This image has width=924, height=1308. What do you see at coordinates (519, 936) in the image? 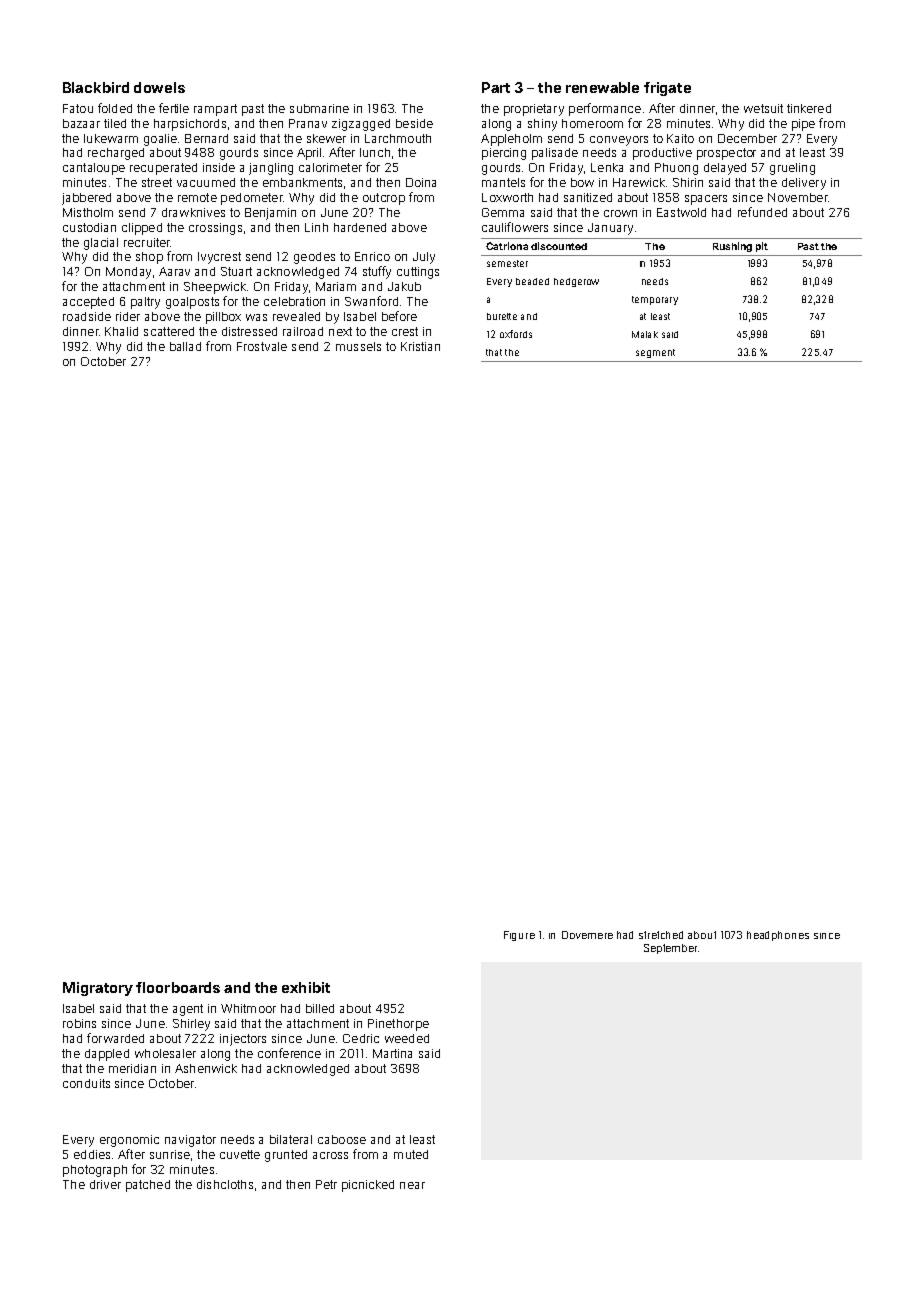
I see `Figure` at bounding box center [519, 936].
